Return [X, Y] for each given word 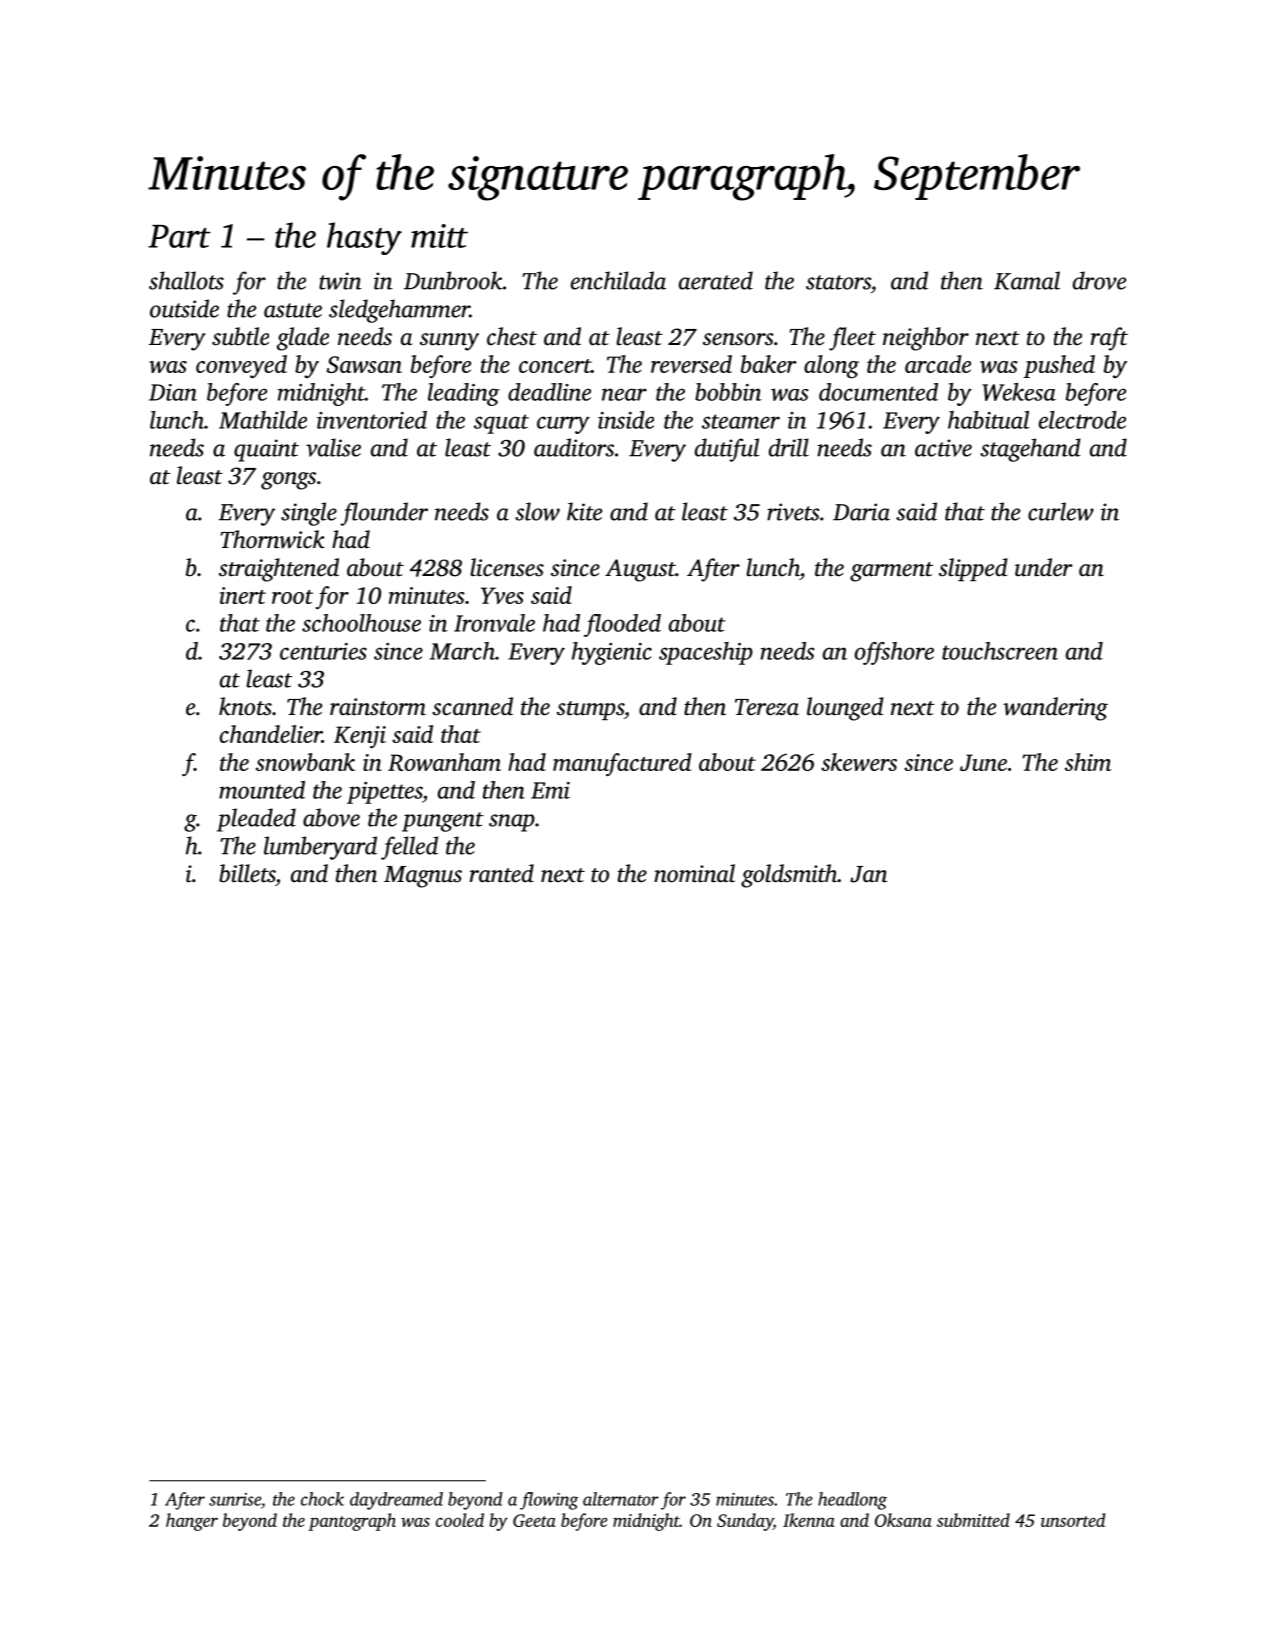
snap [512, 823]
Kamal [1027, 280]
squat [501, 424]
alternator [621, 1499]
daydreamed [396, 1501]
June [983, 762]
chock [322, 1499]
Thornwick [273, 539]
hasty [364, 238]
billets [247, 873]
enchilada [618, 280]
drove [1099, 280]
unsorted [1073, 1520]
